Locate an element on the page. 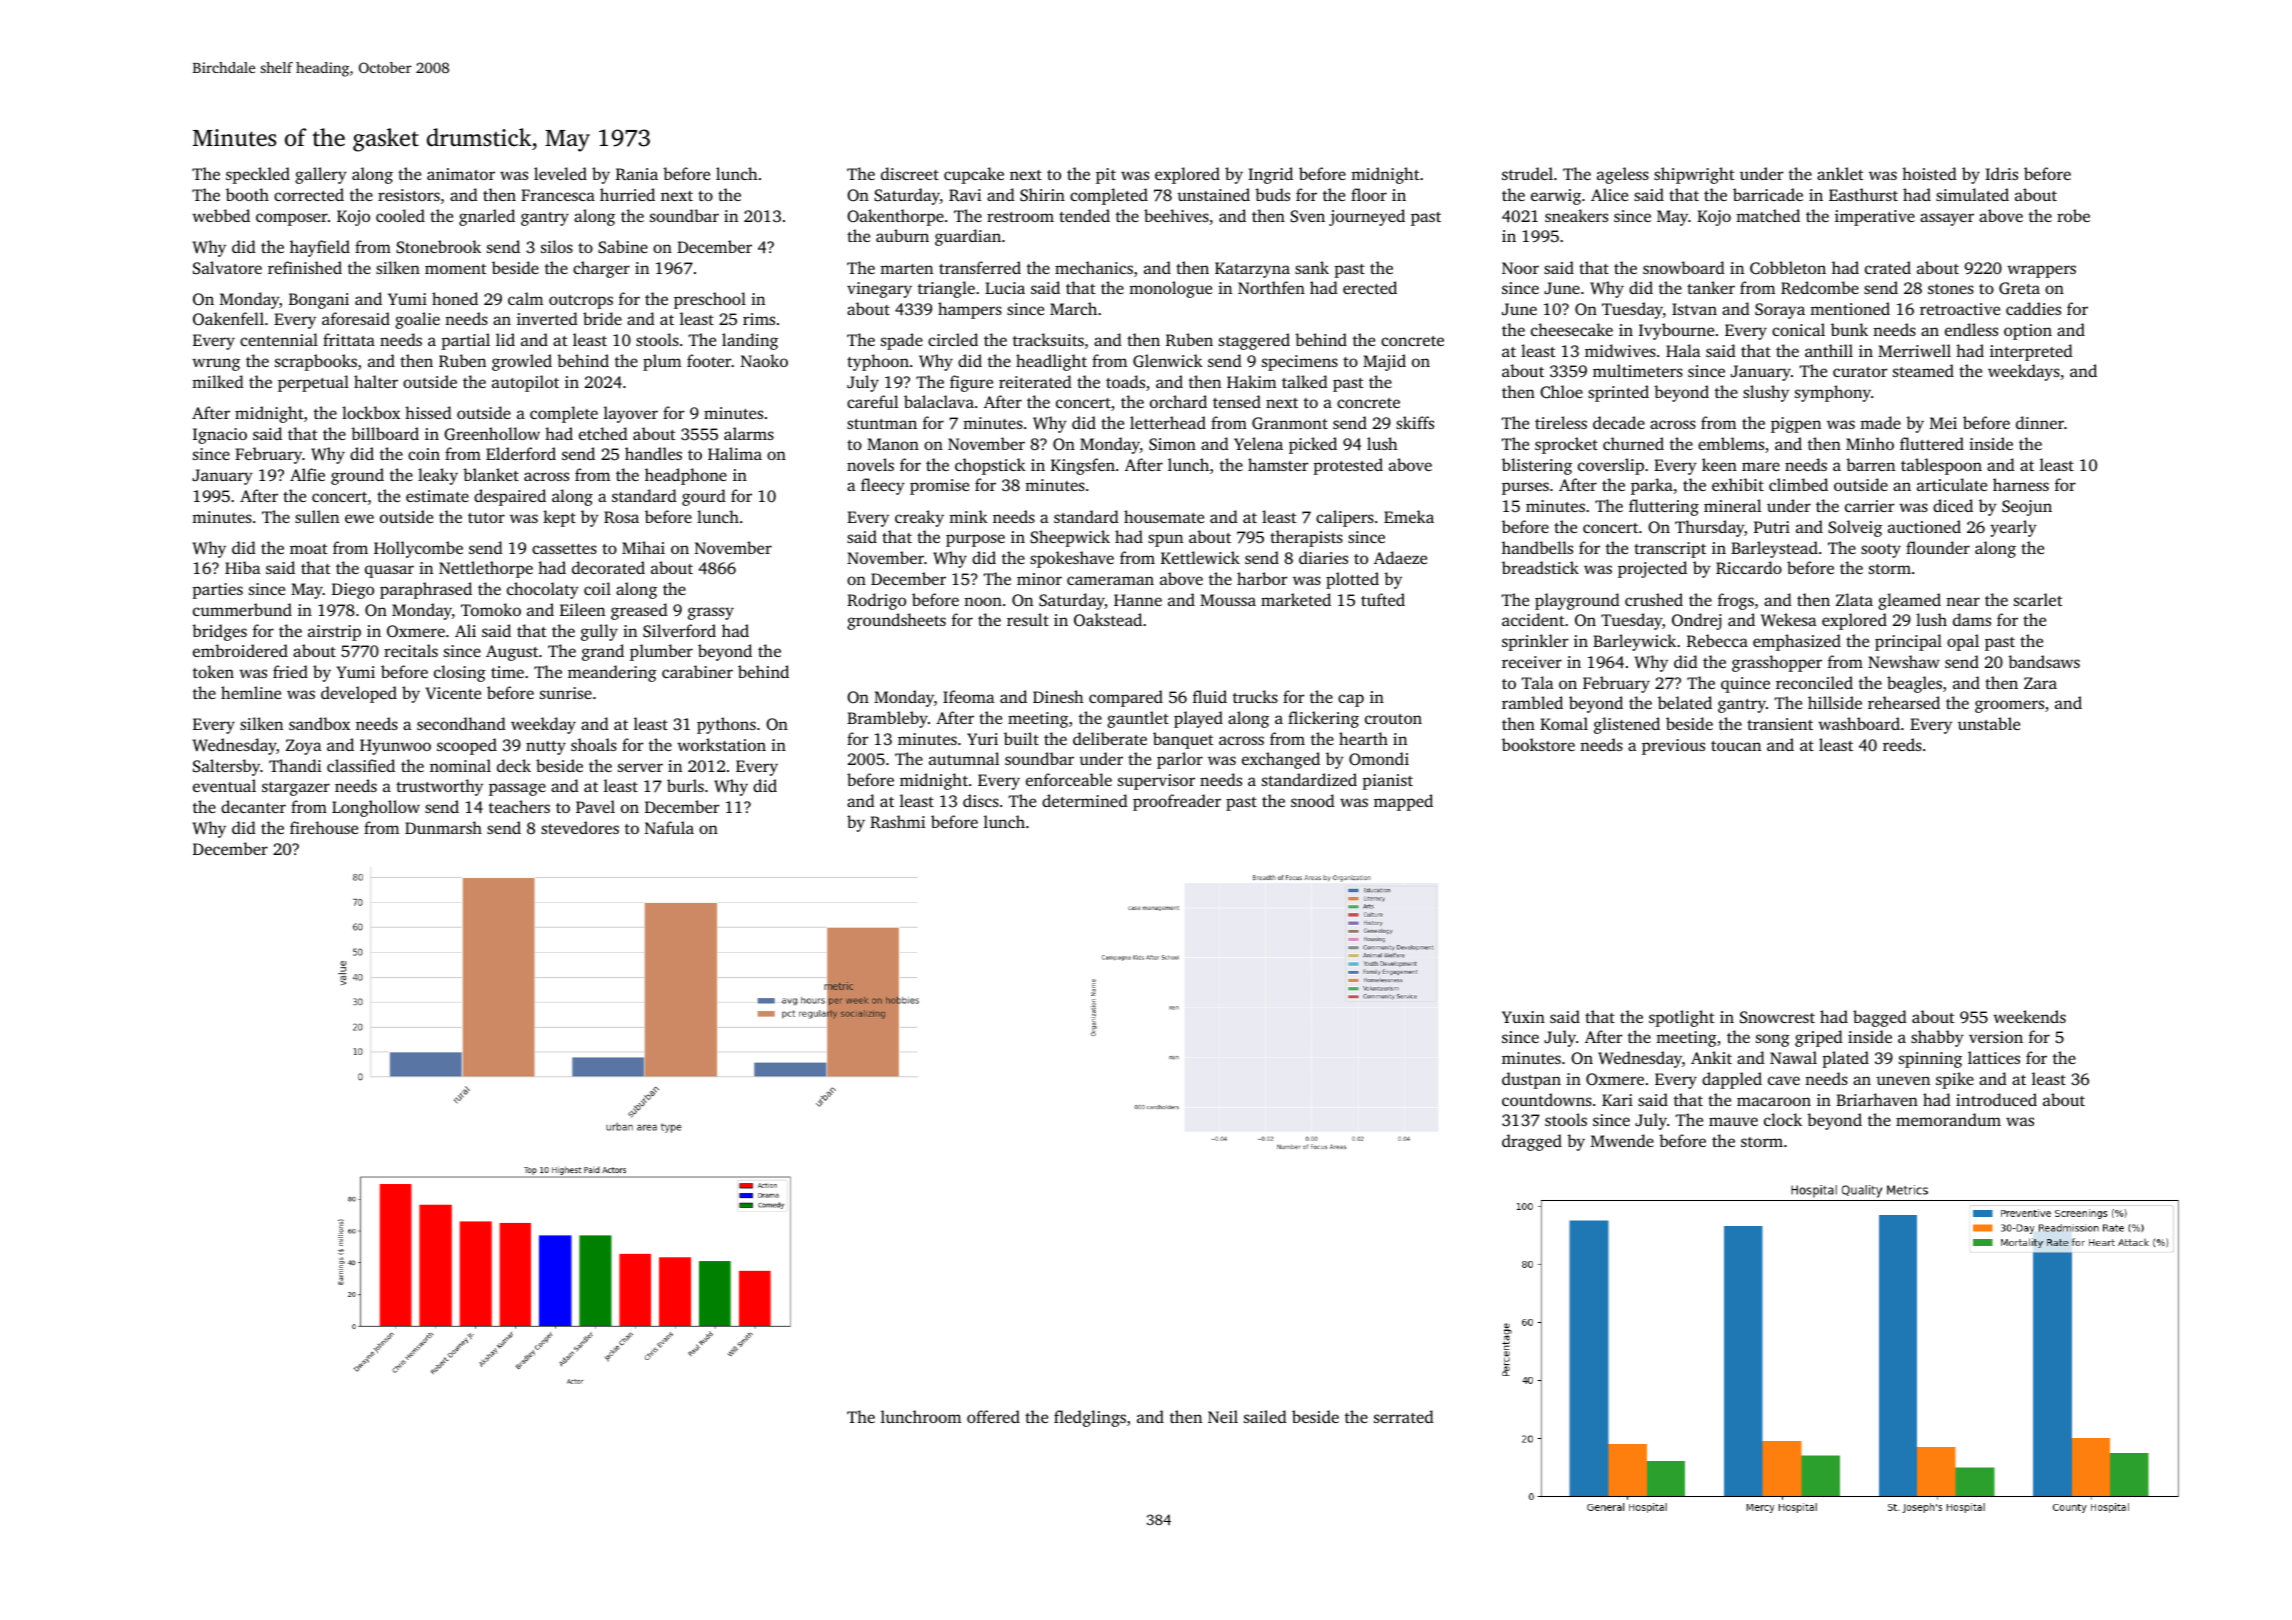 Image resolution: width=2292 pixels, height=1620 pixels. sailed is located at coordinates (1265, 1416).
